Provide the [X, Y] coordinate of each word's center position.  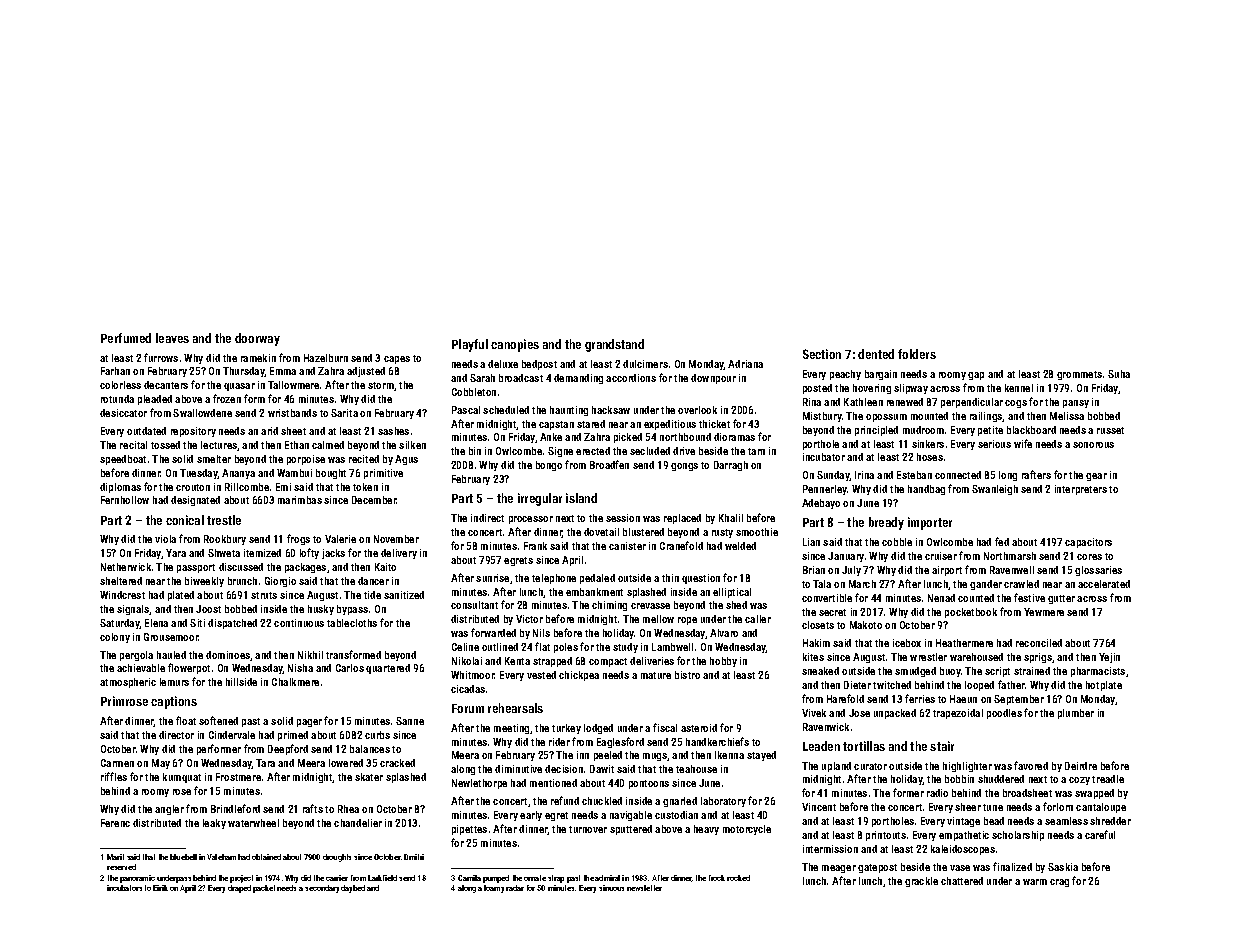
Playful [470, 345]
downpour [713, 379]
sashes [393, 431]
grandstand [614, 345]
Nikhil [310, 655]
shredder [1110, 821]
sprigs [1038, 658]
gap [976, 376]
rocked [738, 878]
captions [174, 702]
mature [656, 675]
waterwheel [253, 823]
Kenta [517, 661]
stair [942, 746]
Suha [1119, 374]
